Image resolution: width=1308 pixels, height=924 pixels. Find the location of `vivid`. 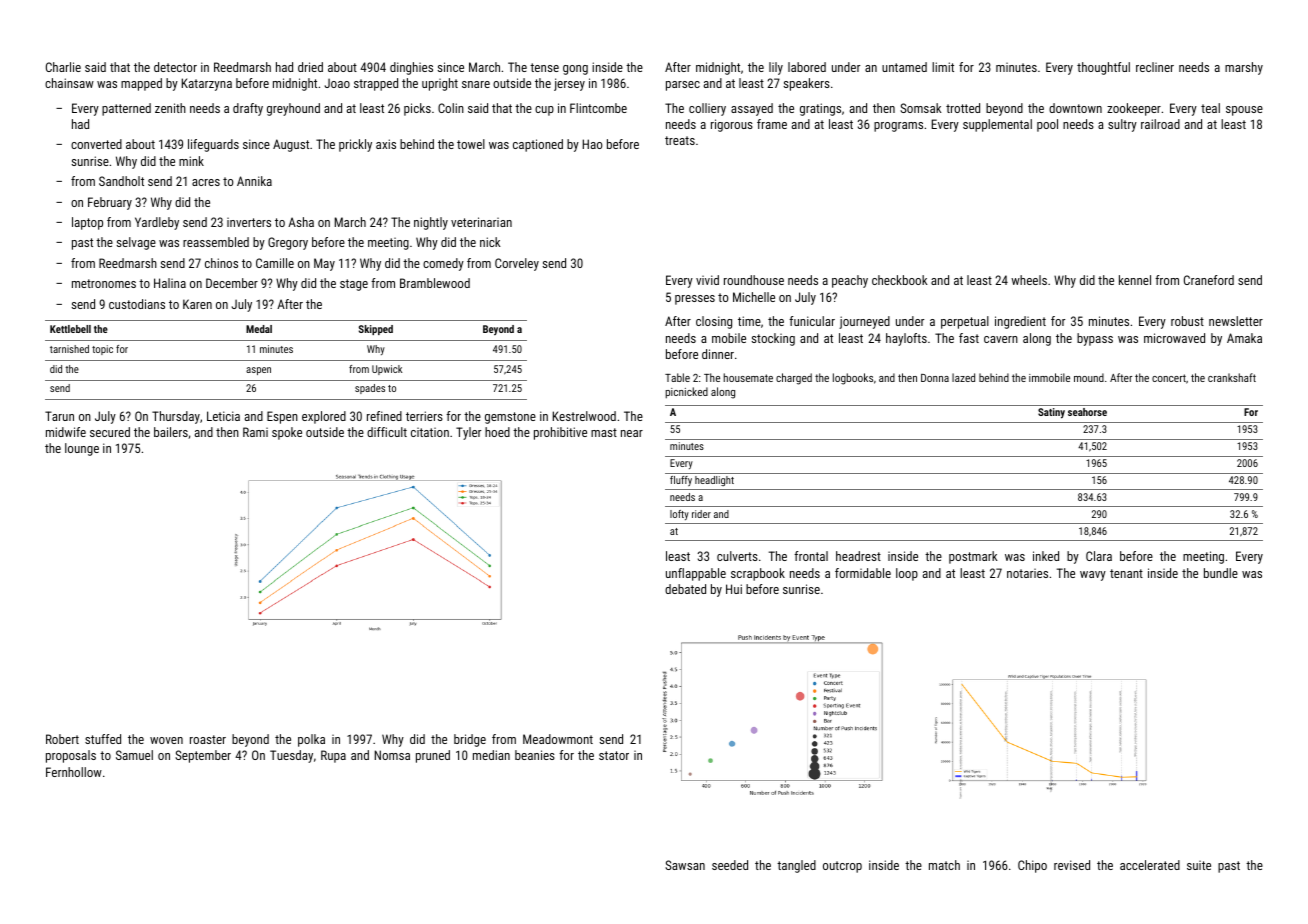

vivid is located at coordinates (707, 280).
